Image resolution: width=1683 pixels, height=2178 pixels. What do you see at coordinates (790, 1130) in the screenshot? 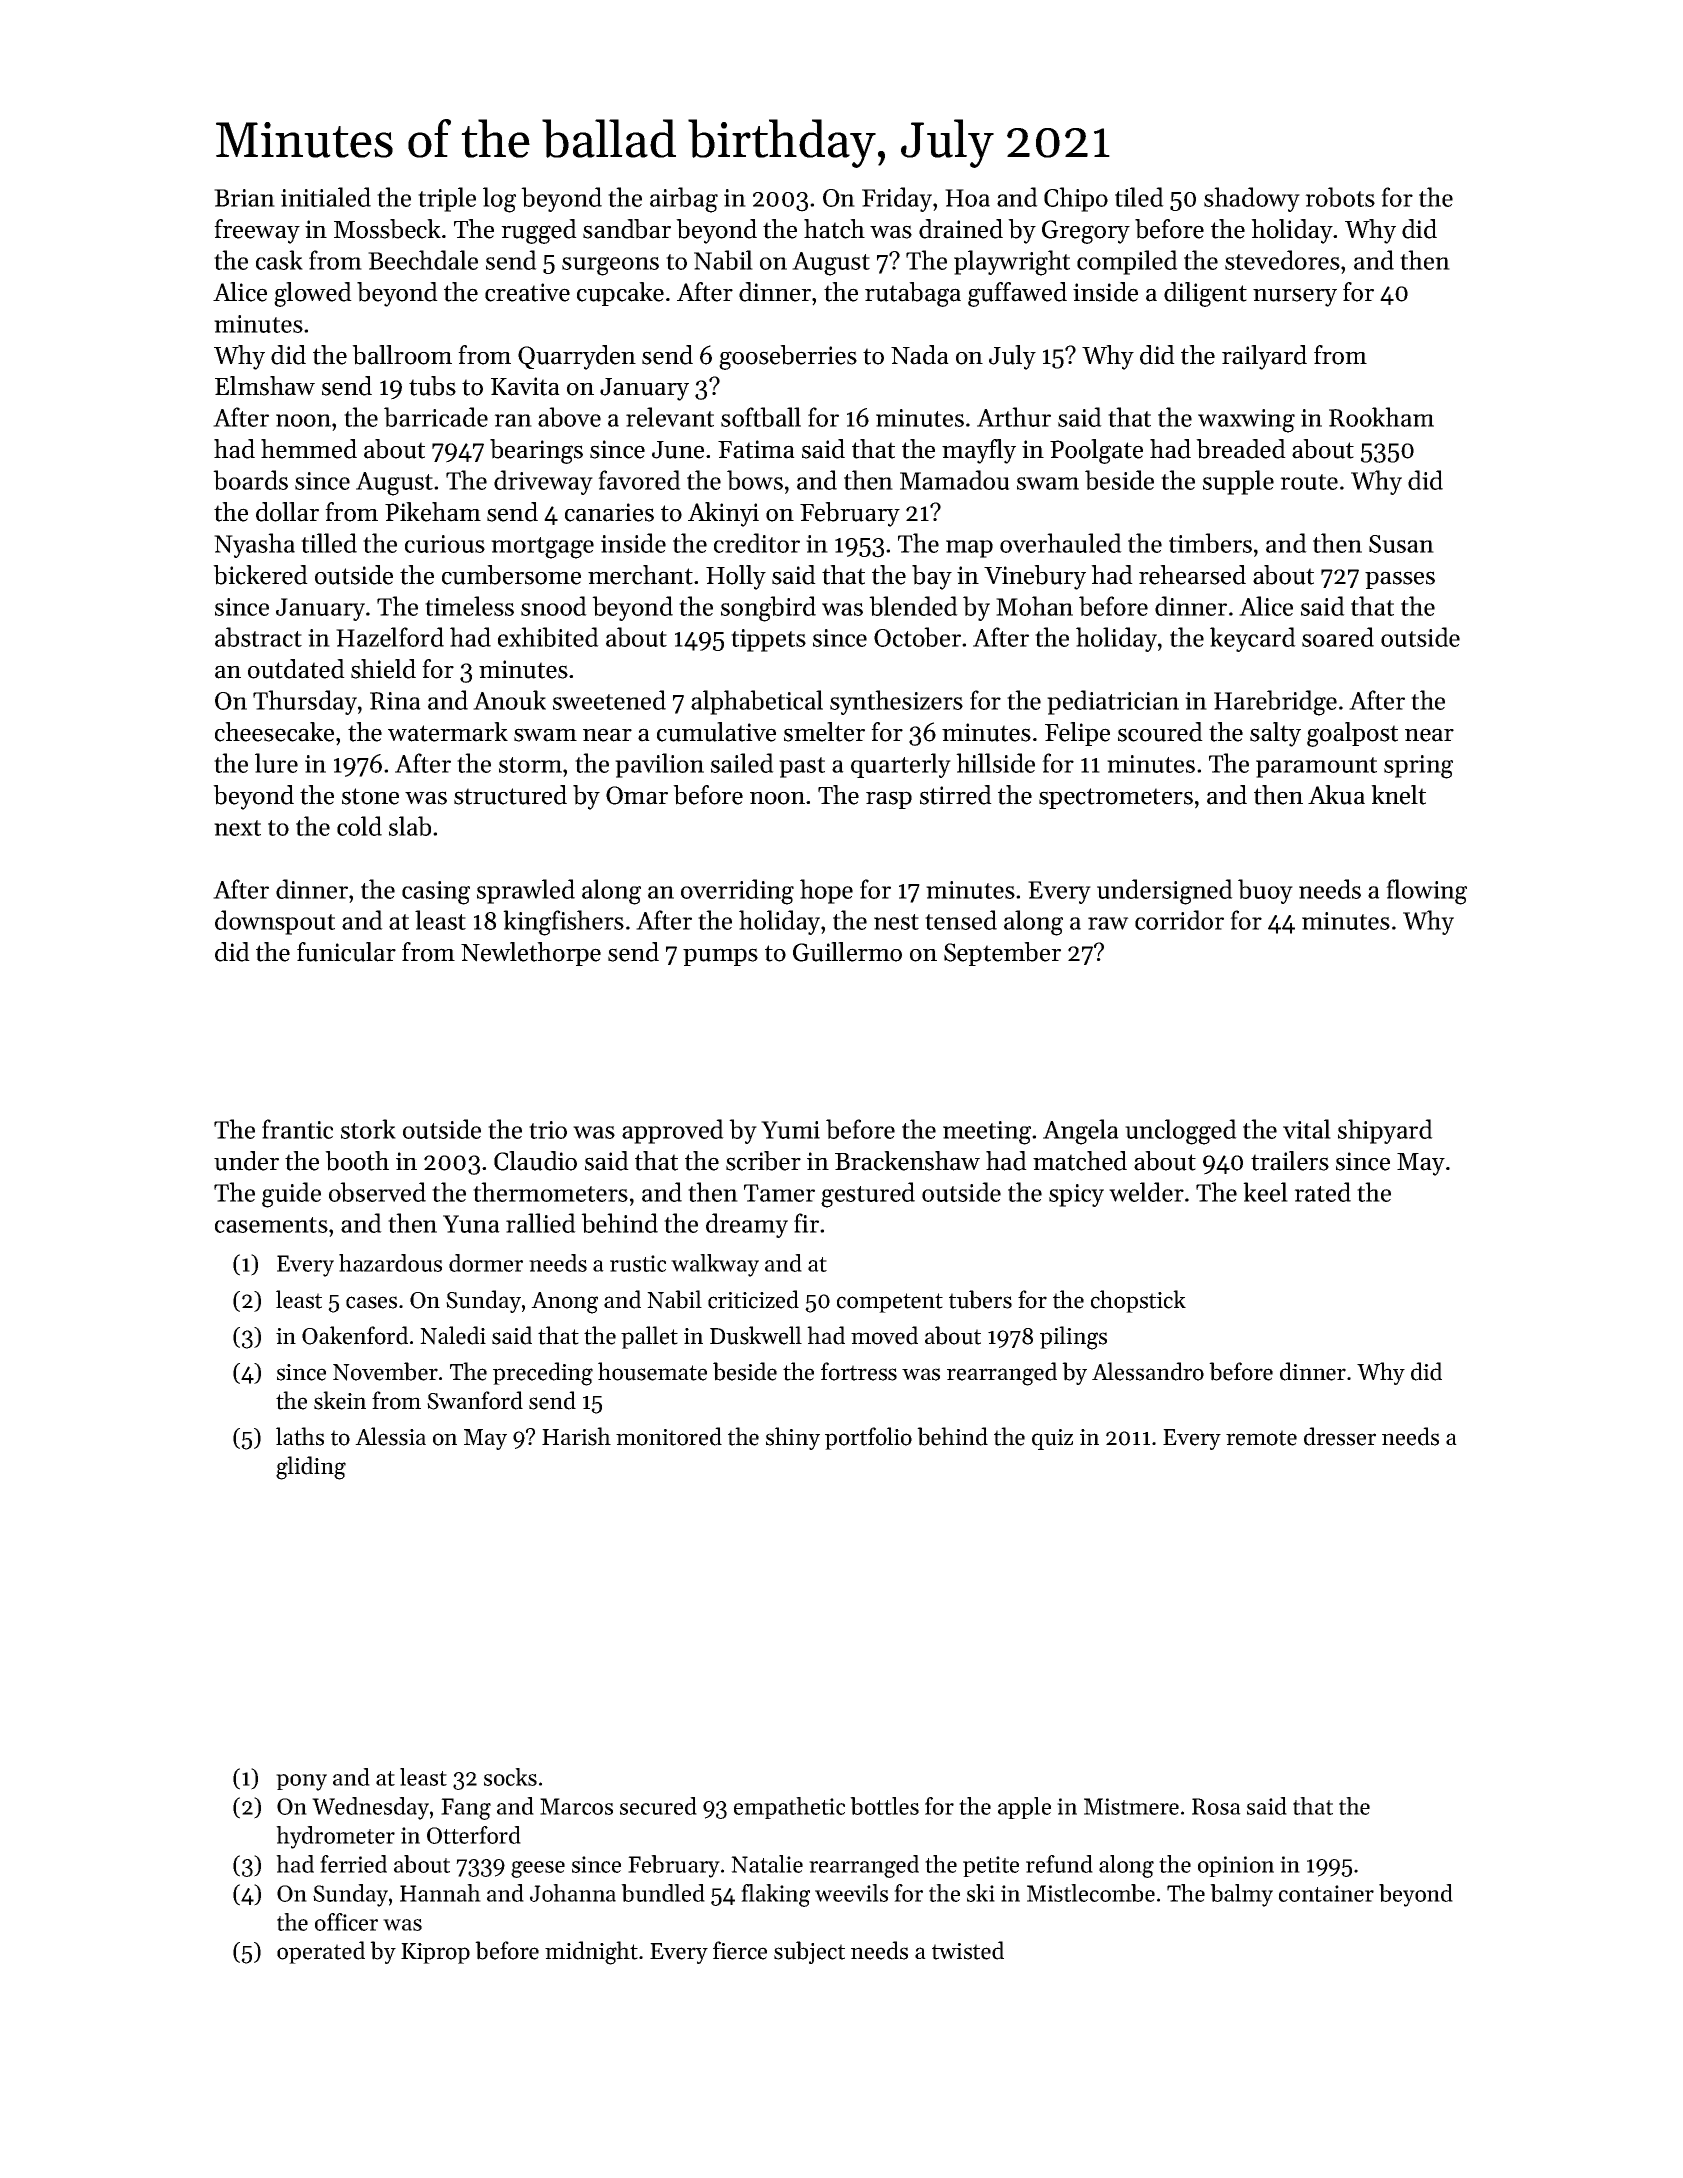
I see `Yumi` at bounding box center [790, 1130].
